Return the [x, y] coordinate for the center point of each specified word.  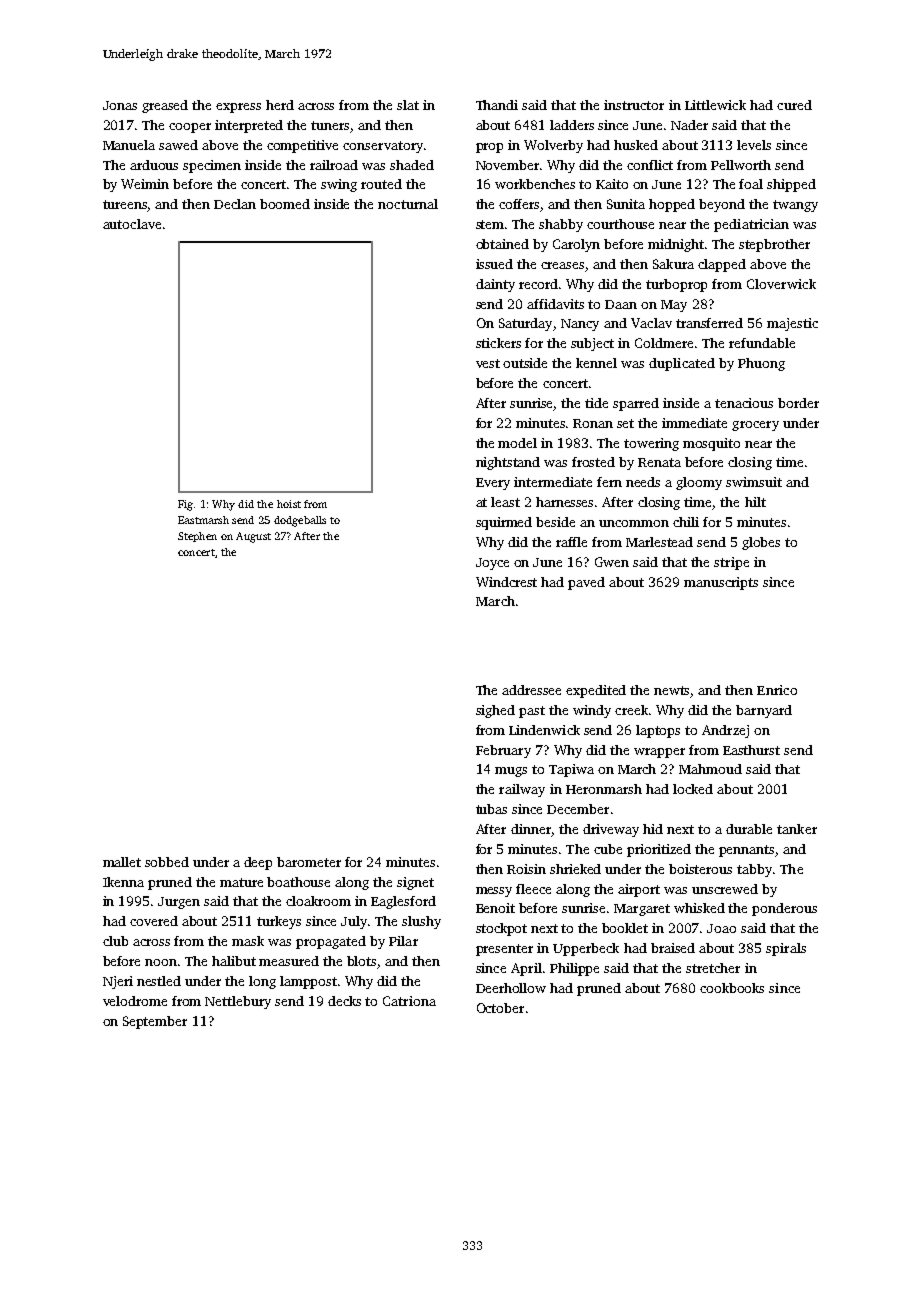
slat [408, 105]
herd [280, 105]
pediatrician [751, 225]
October [500, 1008]
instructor [634, 105]
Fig [185, 505]
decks [344, 1001]
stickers [498, 343]
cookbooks [732, 988]
